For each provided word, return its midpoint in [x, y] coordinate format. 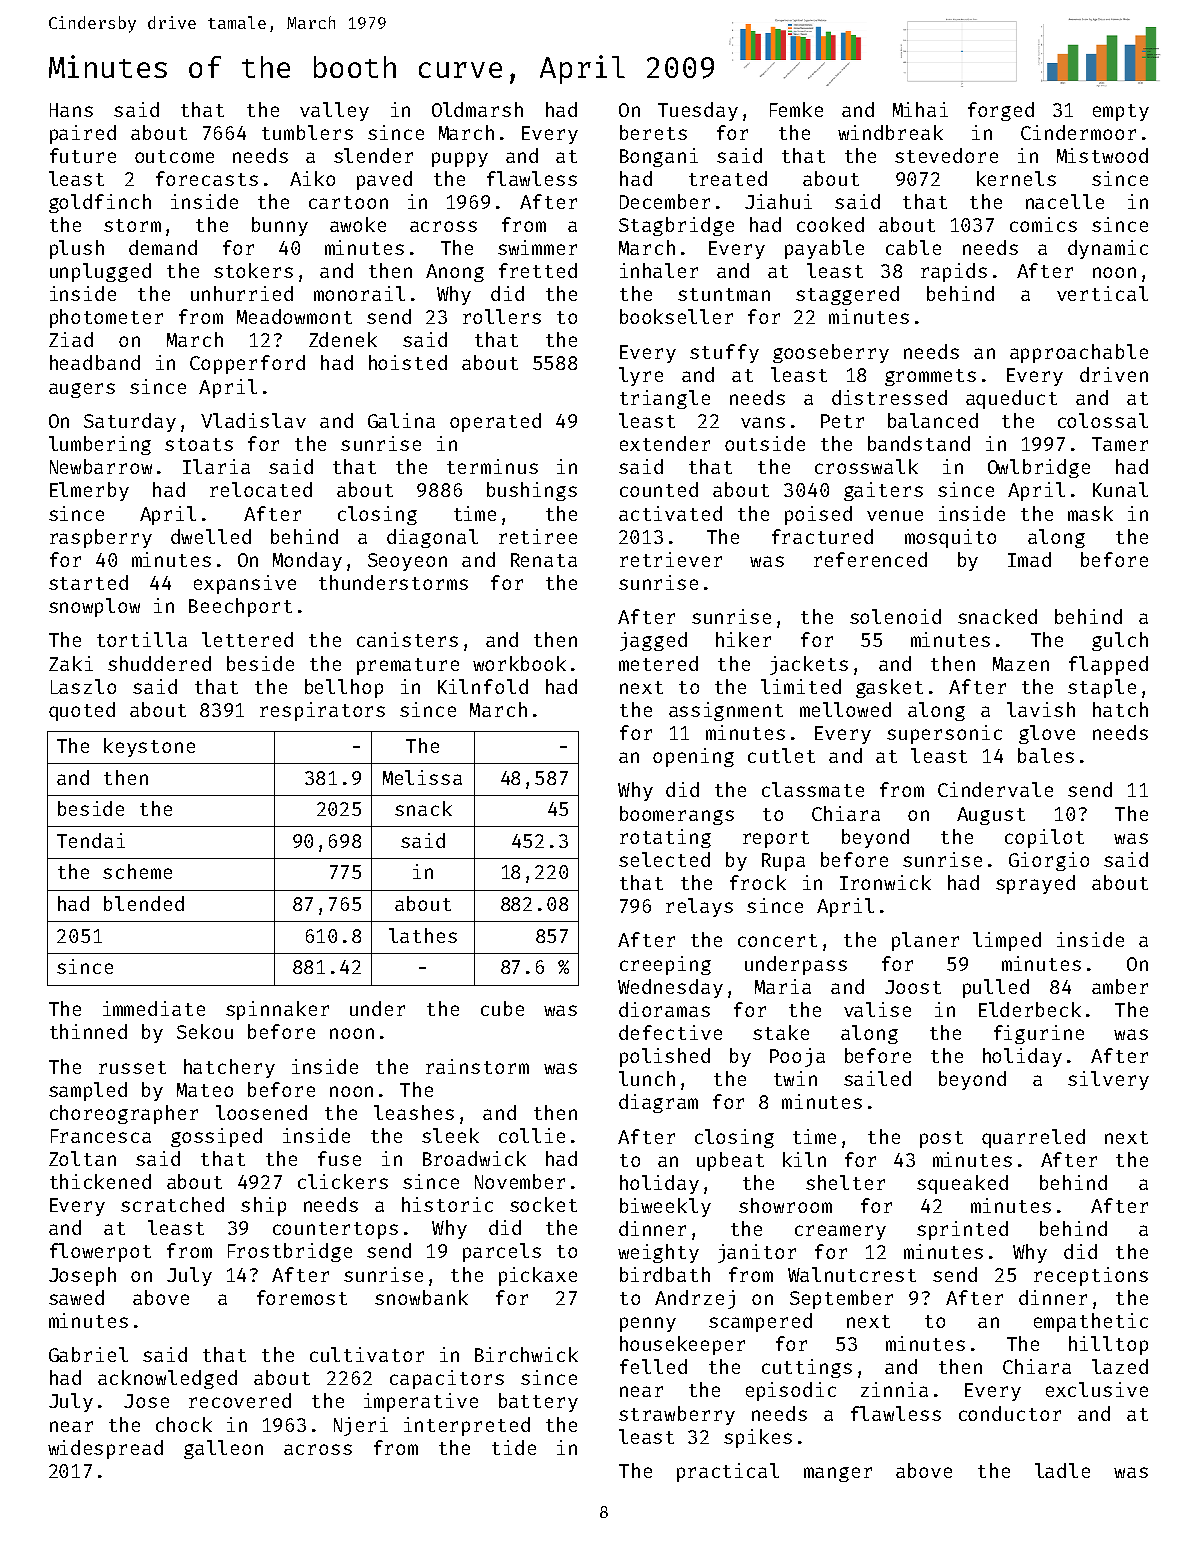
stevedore [946, 155]
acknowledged [167, 1379]
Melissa [422, 777]
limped [1007, 941]
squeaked [962, 1184]
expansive [245, 584]
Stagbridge [676, 226]
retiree [538, 536]
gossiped [216, 1137]
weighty [658, 1253]
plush [77, 249]
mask [1090, 513]
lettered [247, 639]
